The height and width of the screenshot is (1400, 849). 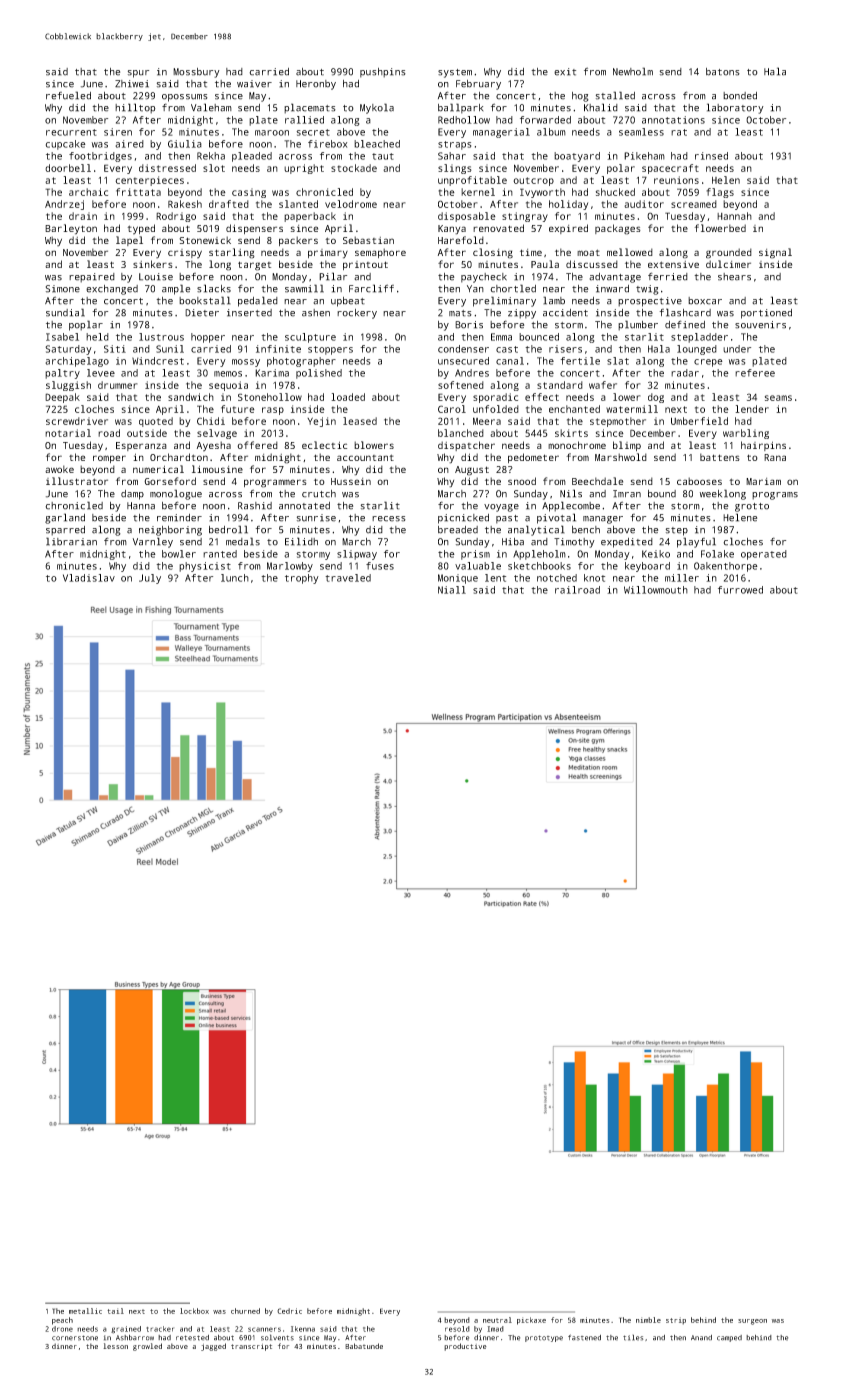 I want to click on fastened, so click(x=584, y=1337).
